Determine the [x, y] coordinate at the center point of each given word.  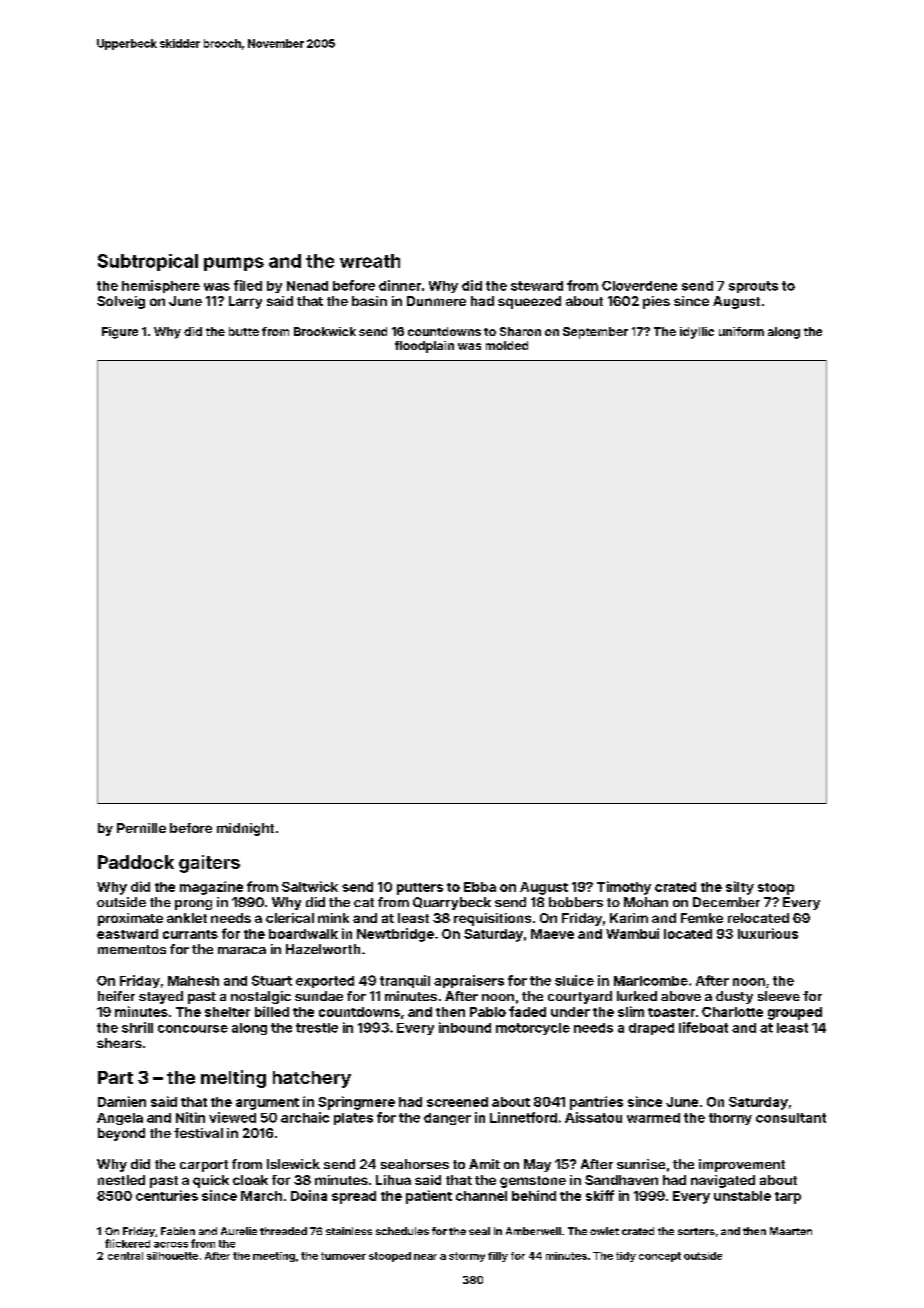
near [425, 1257]
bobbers [576, 902]
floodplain [424, 347]
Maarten [791, 1231]
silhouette [172, 1256]
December [726, 902]
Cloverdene [639, 286]
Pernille [141, 828]
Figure [120, 333]
